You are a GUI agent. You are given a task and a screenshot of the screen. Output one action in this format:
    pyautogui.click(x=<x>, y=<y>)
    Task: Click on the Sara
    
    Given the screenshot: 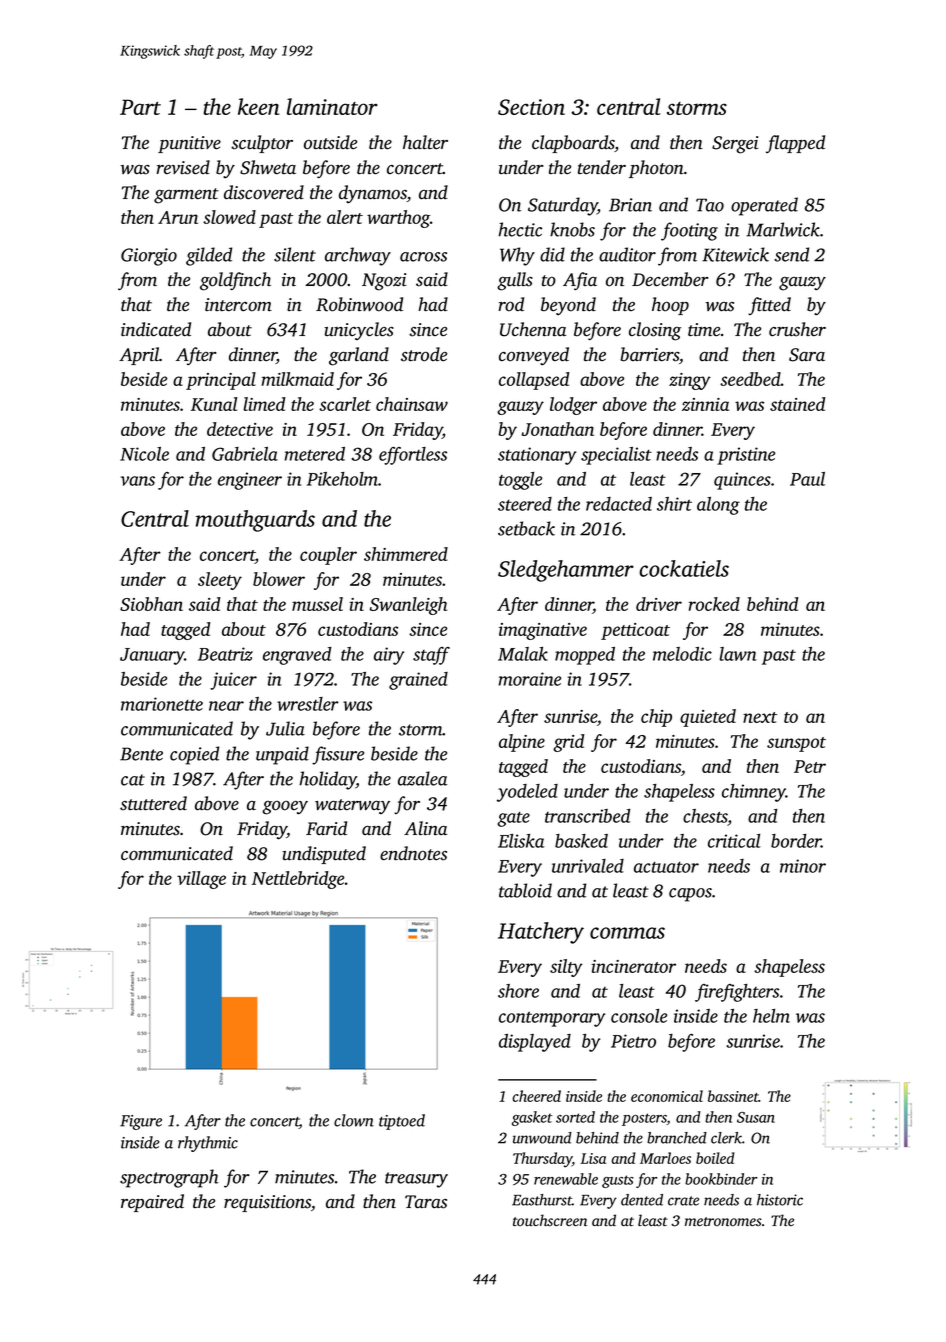 What is the action you would take?
    pyautogui.click(x=807, y=355)
